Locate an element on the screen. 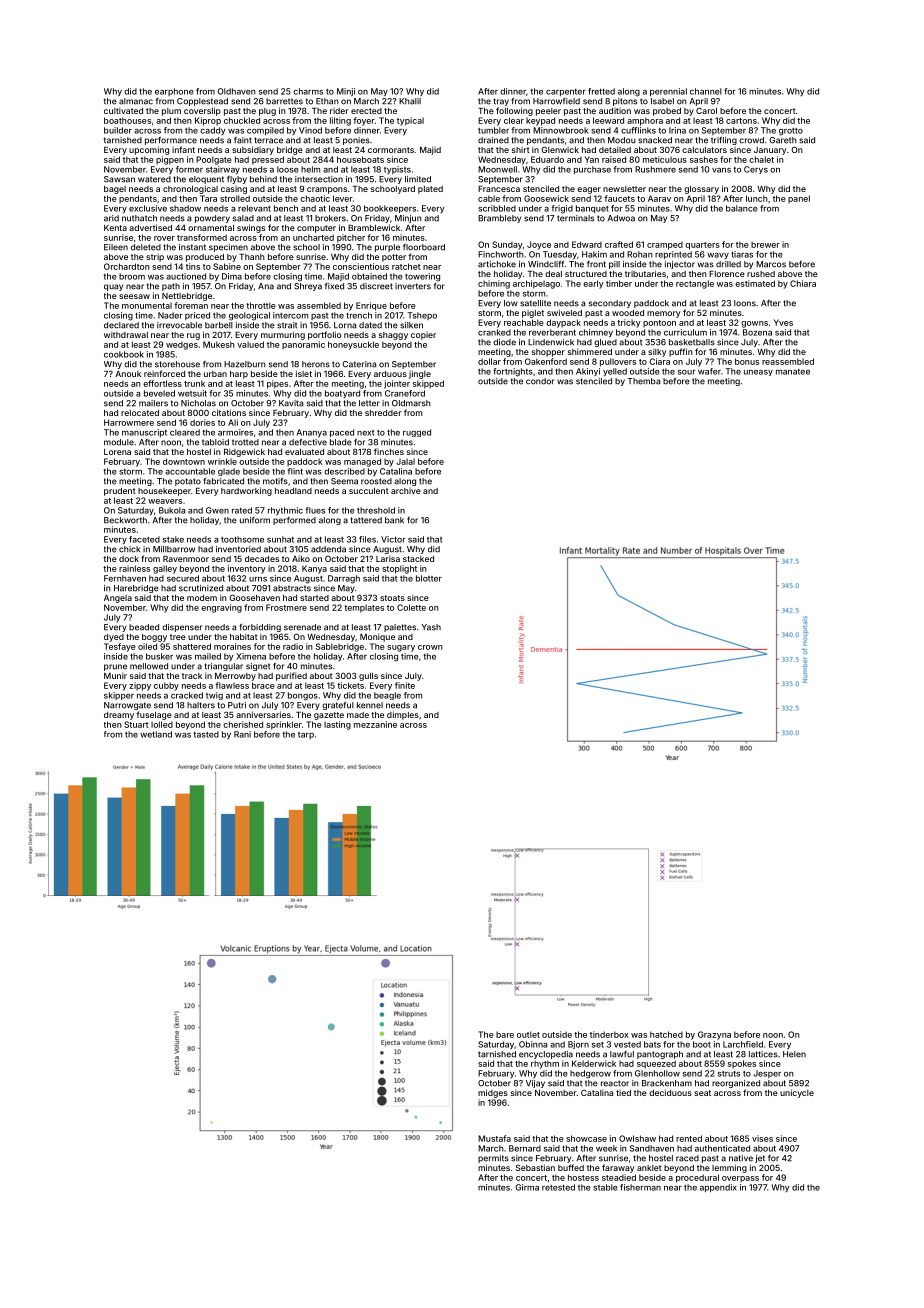  Aiko is located at coordinates (301, 559).
